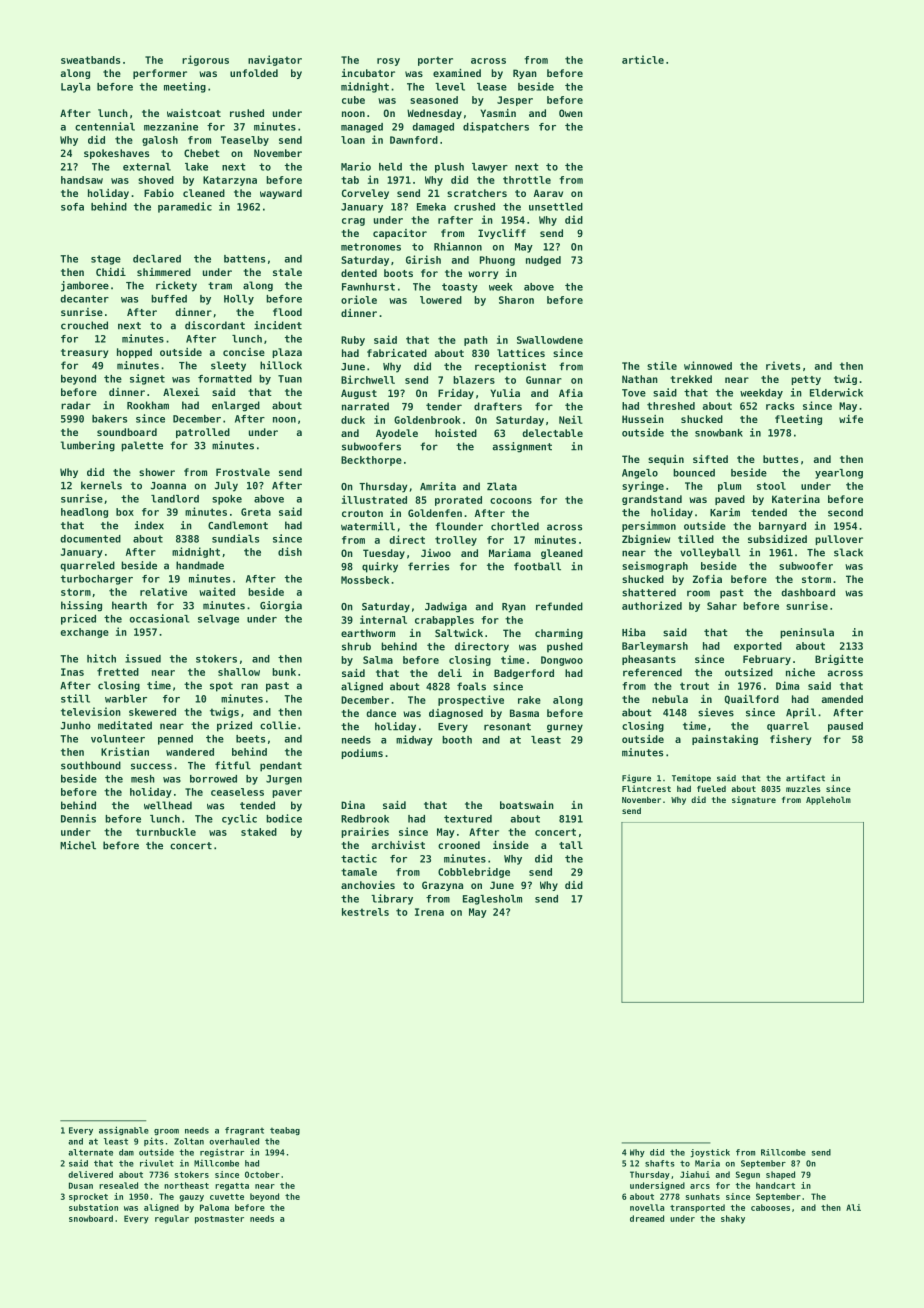 This image has width=924, height=1308. I want to click on fragrant, so click(244, 1131).
